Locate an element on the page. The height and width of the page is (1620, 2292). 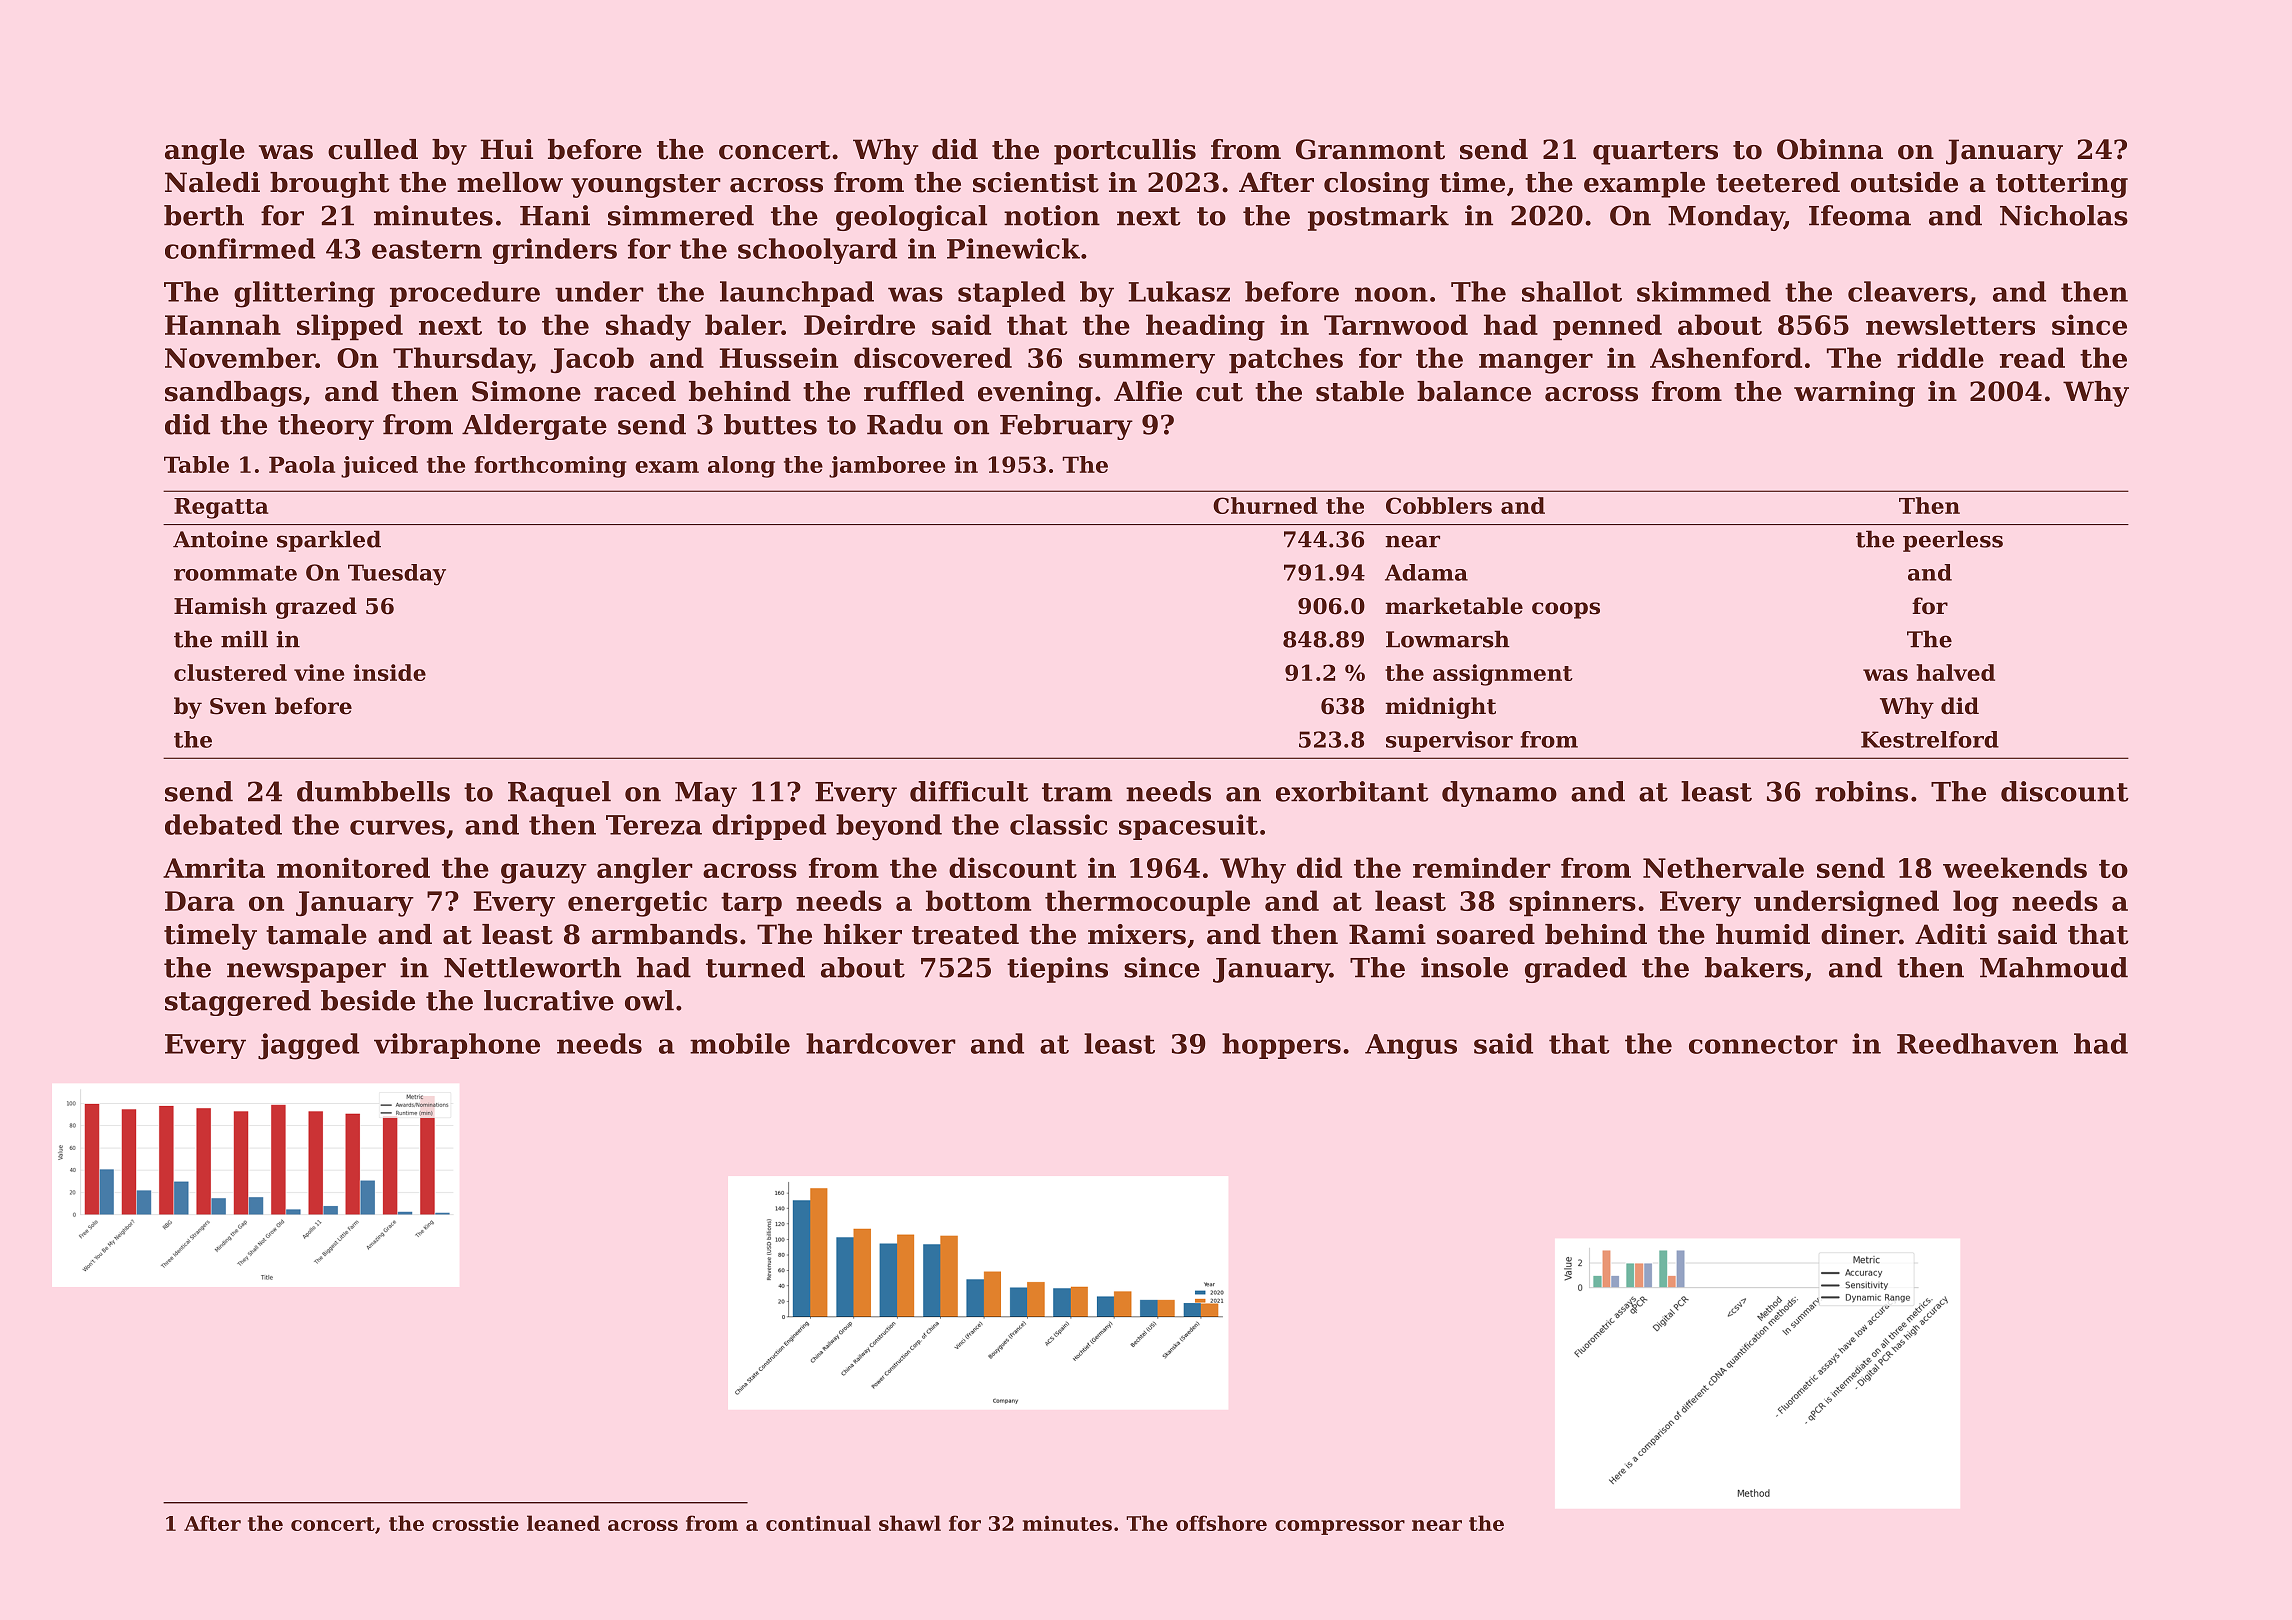
tiepins is located at coordinates (1057, 970).
